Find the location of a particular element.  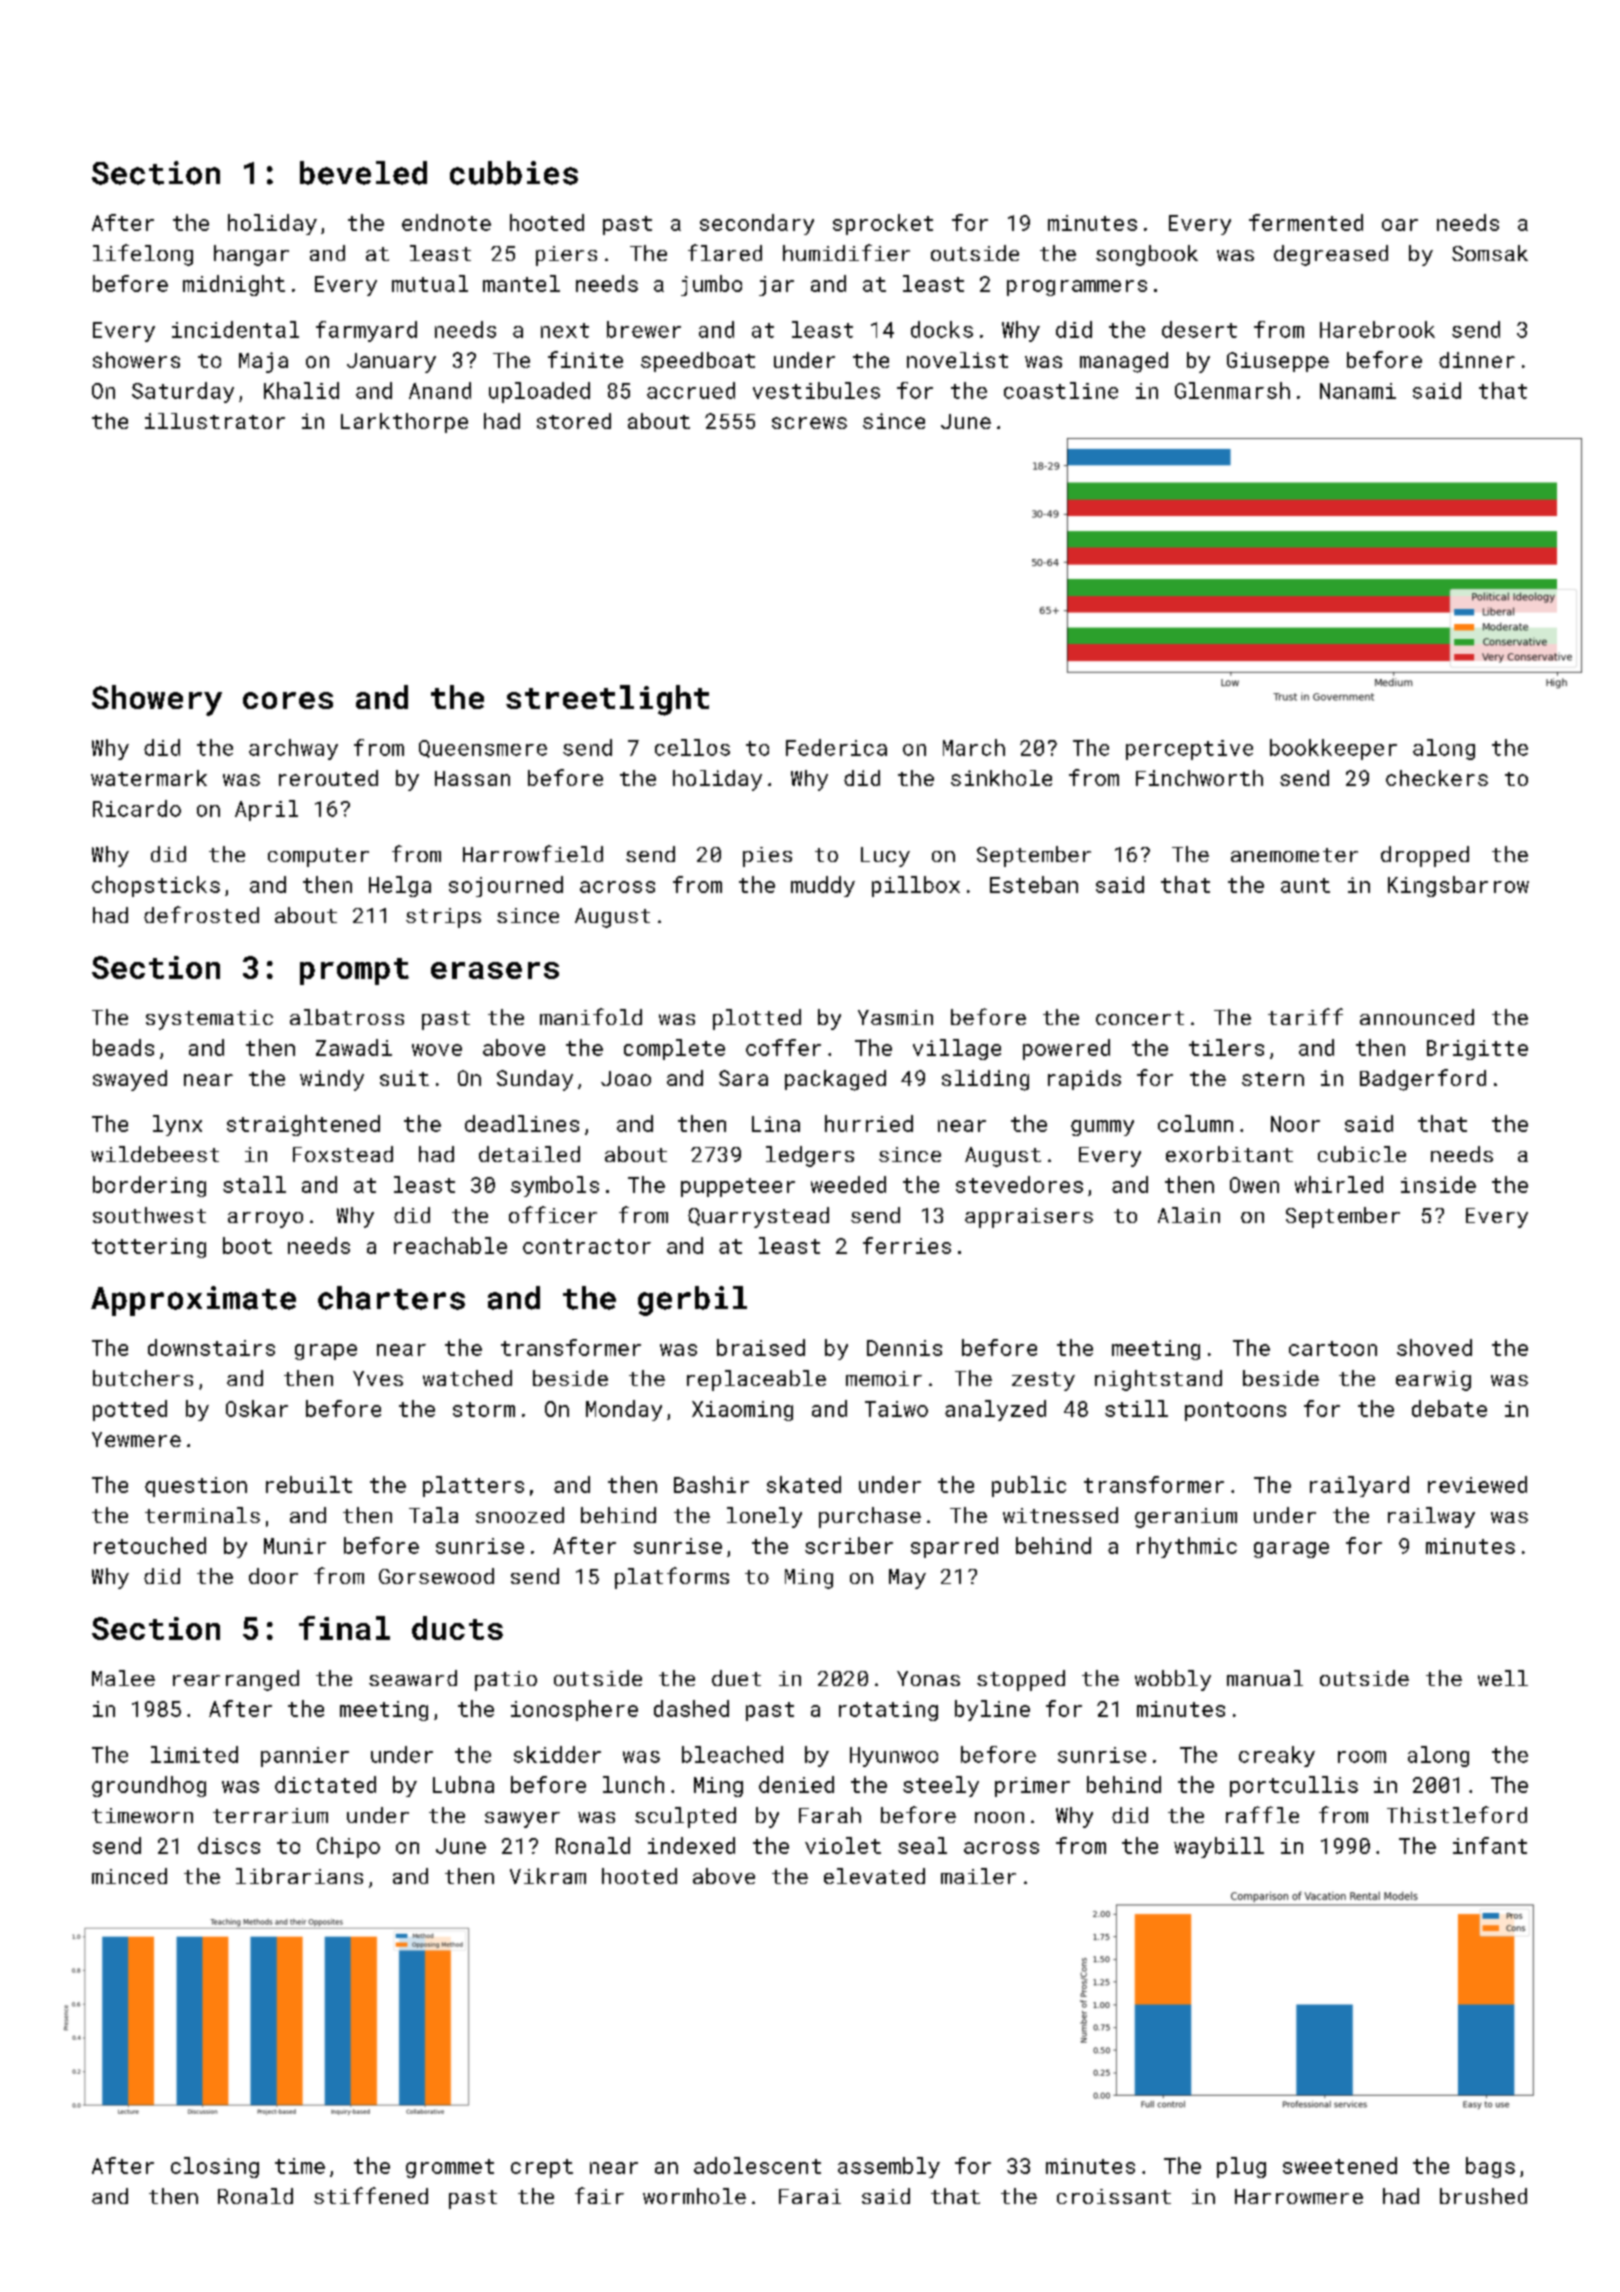

final is located at coordinates (344, 1628).
